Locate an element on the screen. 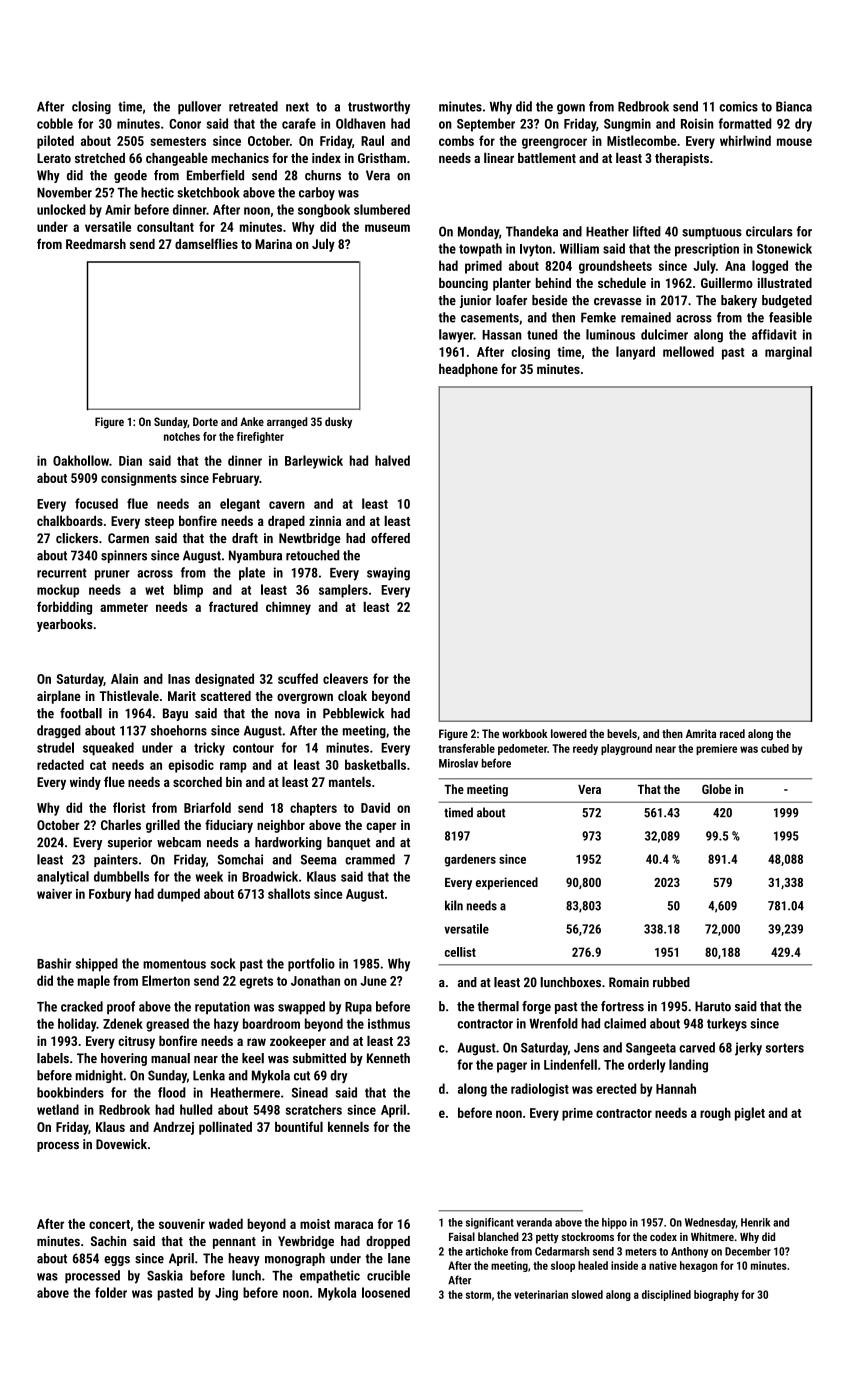 The height and width of the screenshot is (1400, 849). submitted is located at coordinates (319, 1058).
